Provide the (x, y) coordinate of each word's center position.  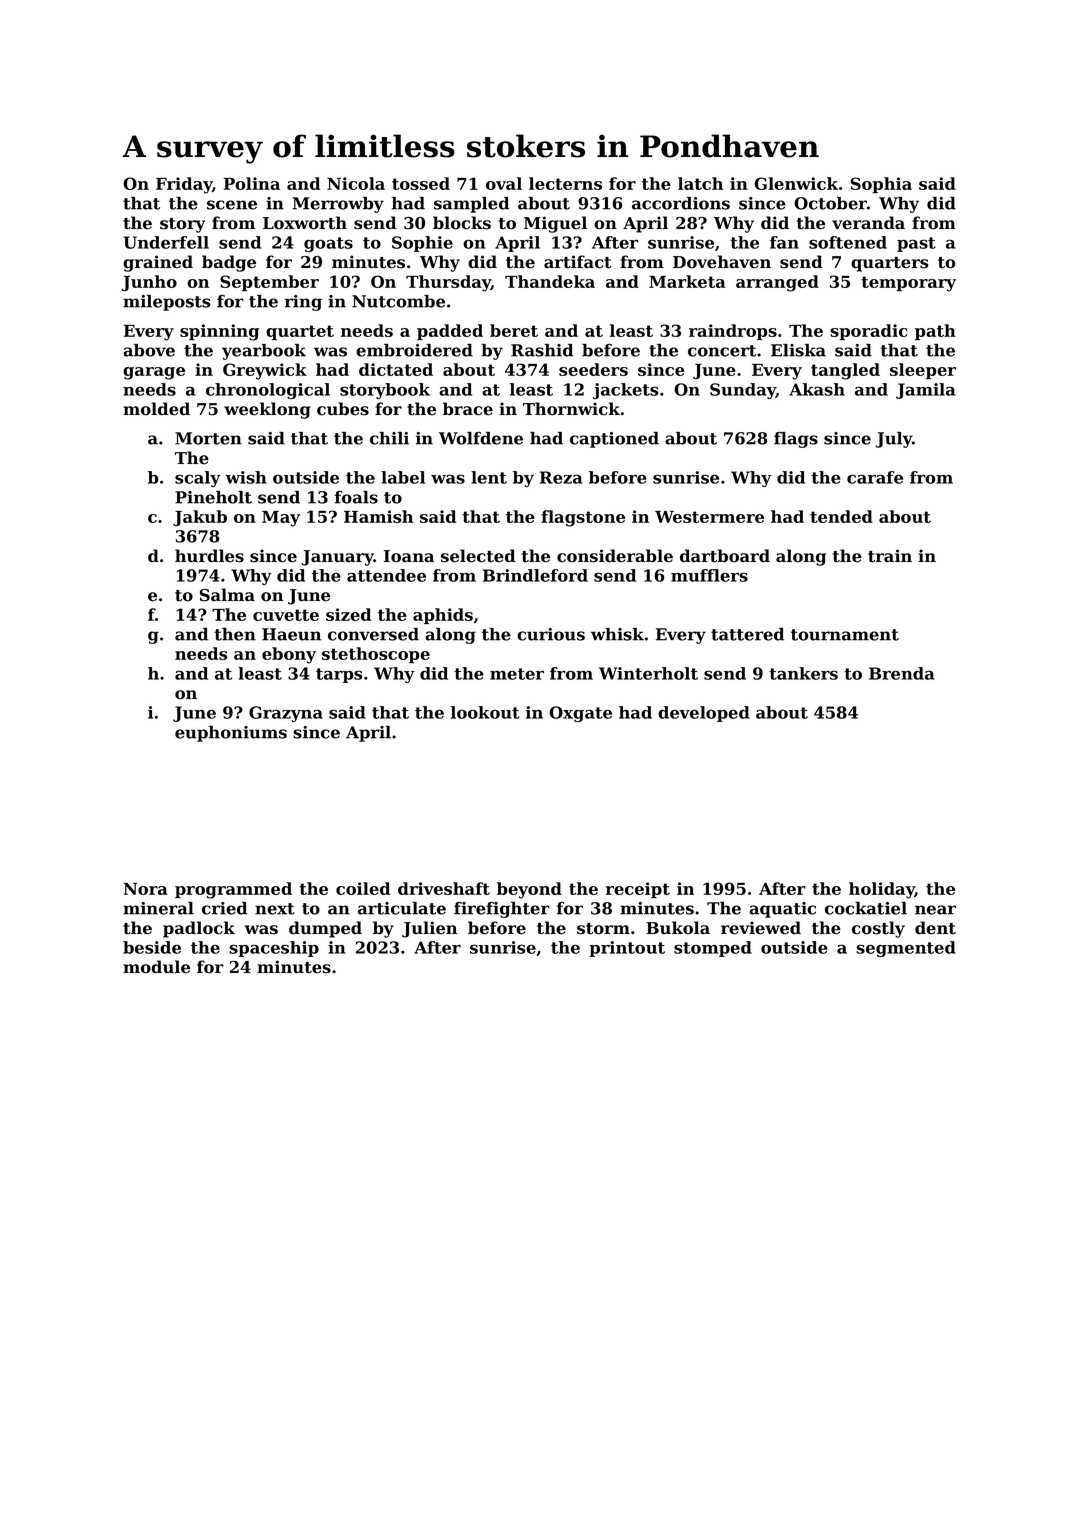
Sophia (881, 185)
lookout (485, 712)
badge (229, 263)
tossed (421, 183)
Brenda (902, 673)
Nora (146, 889)
